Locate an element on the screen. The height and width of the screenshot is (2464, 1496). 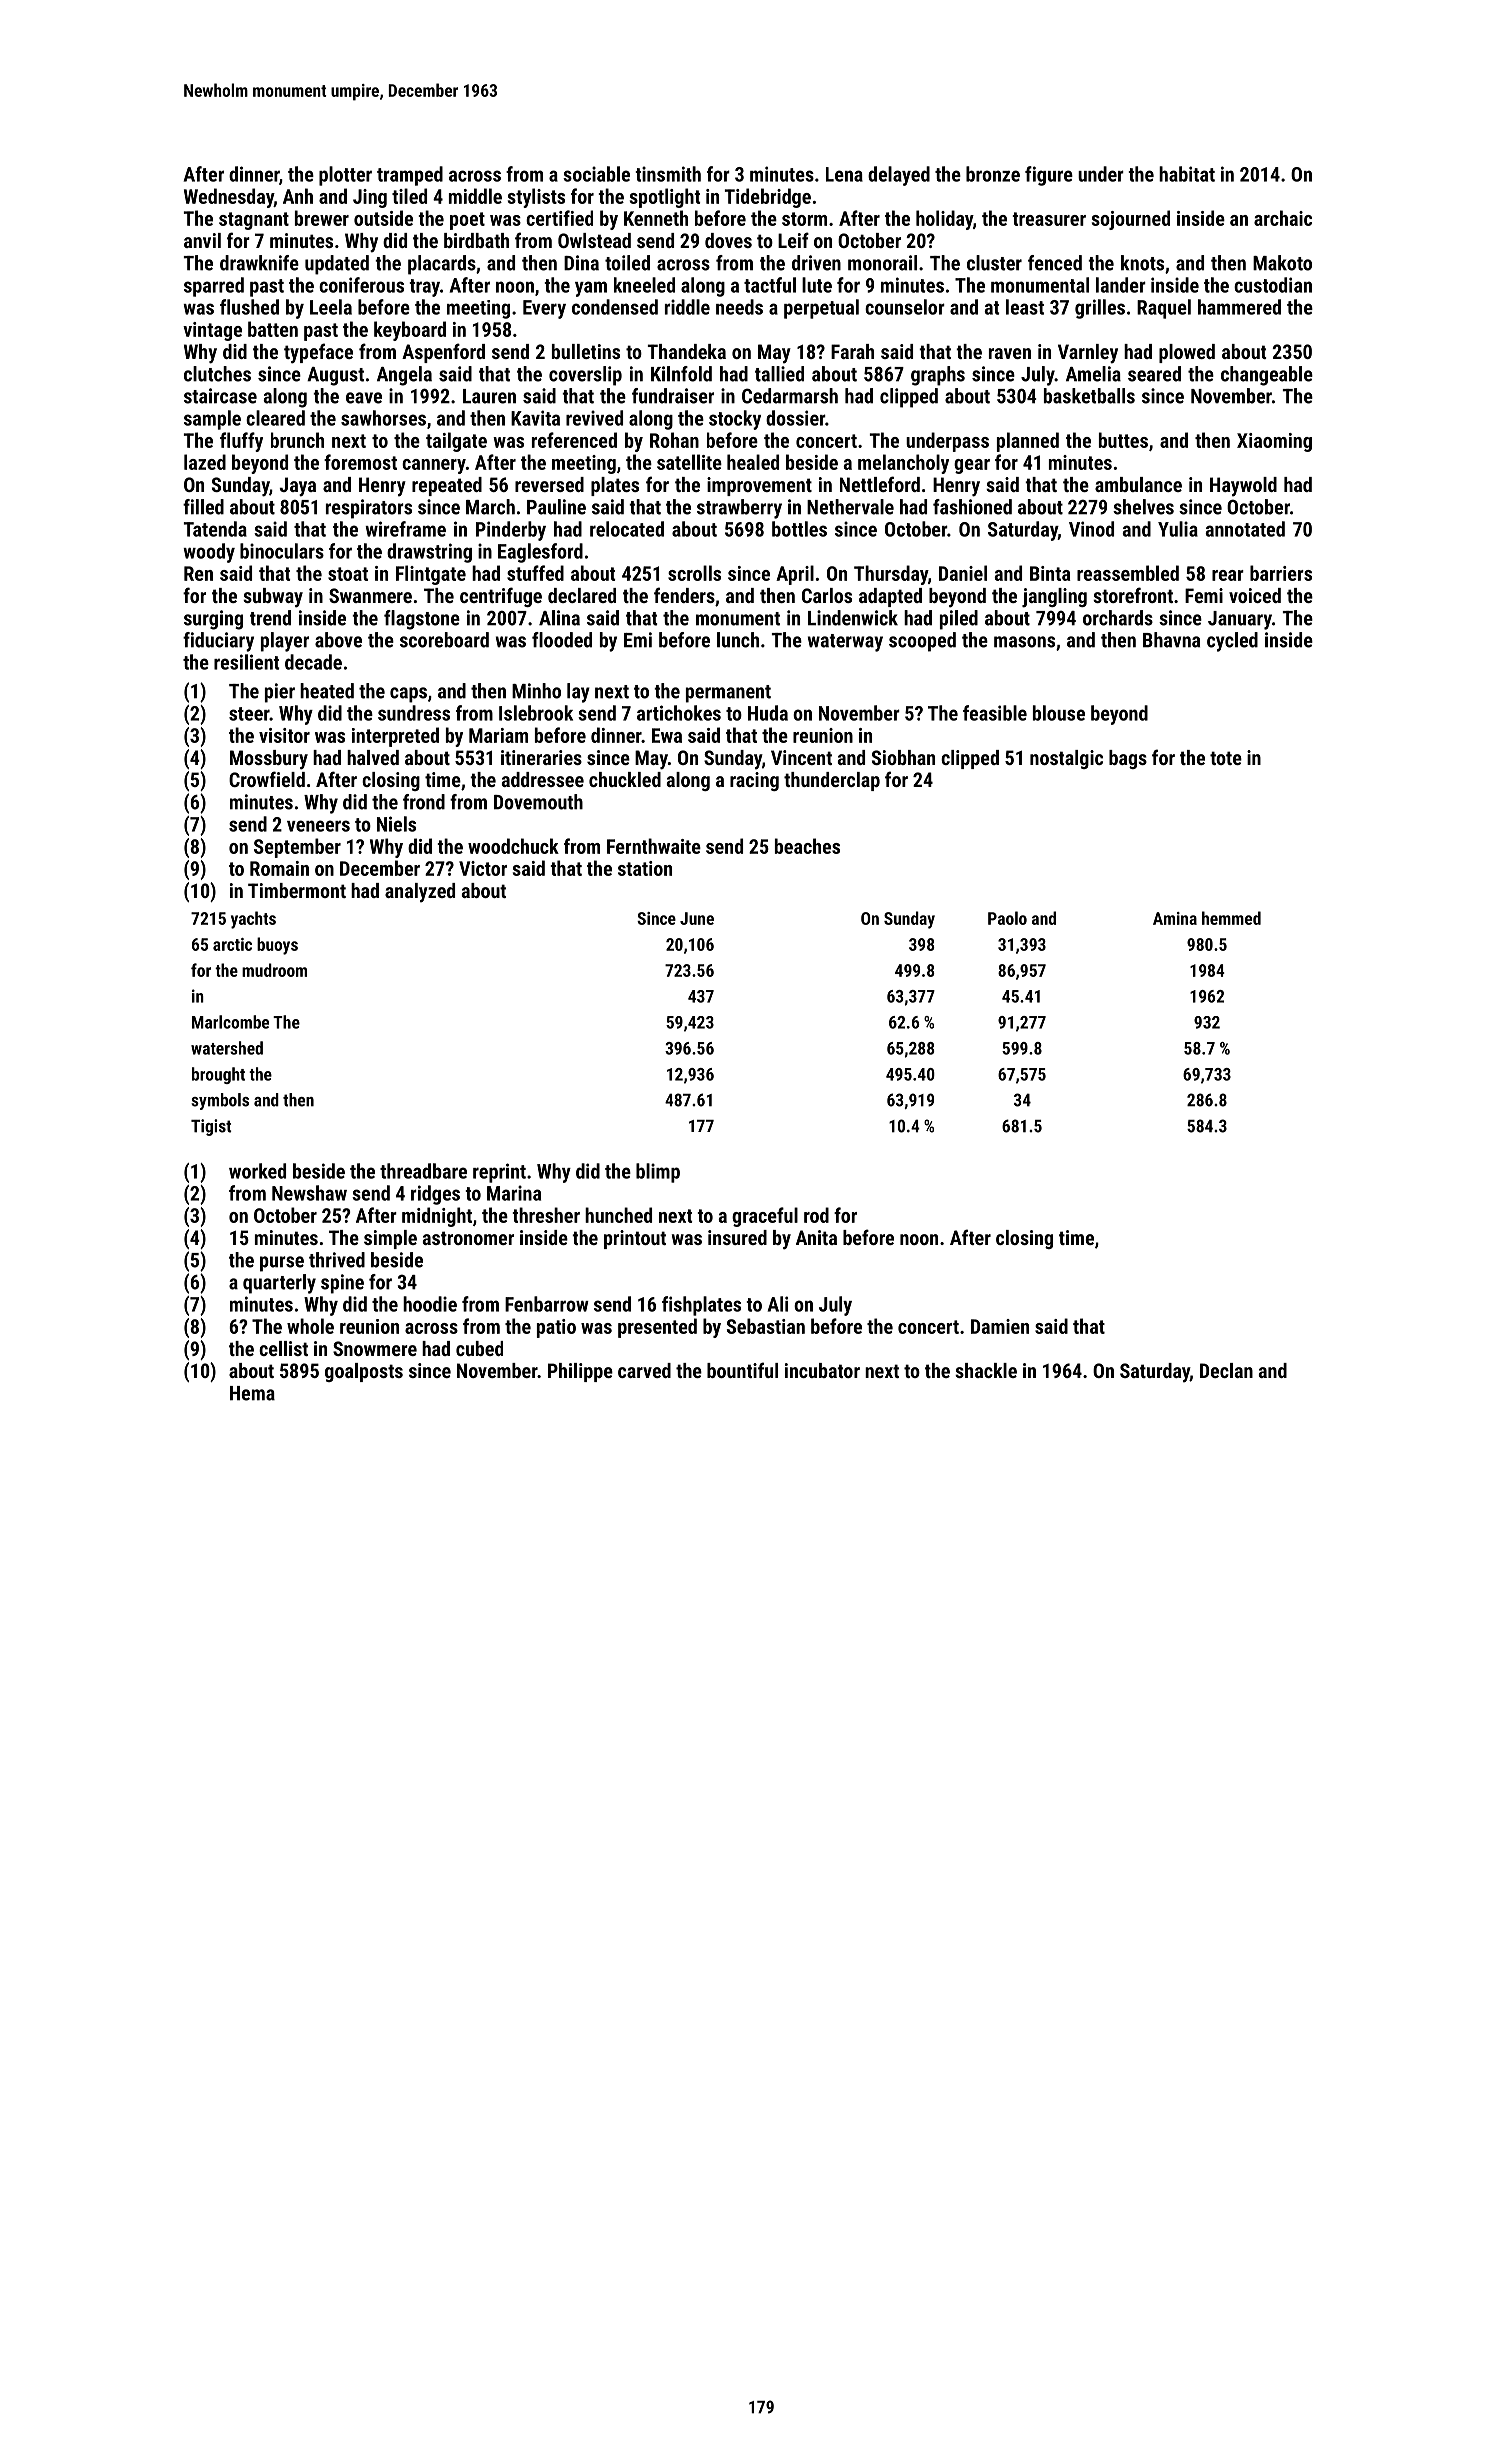
fenders is located at coordinates (684, 595).
